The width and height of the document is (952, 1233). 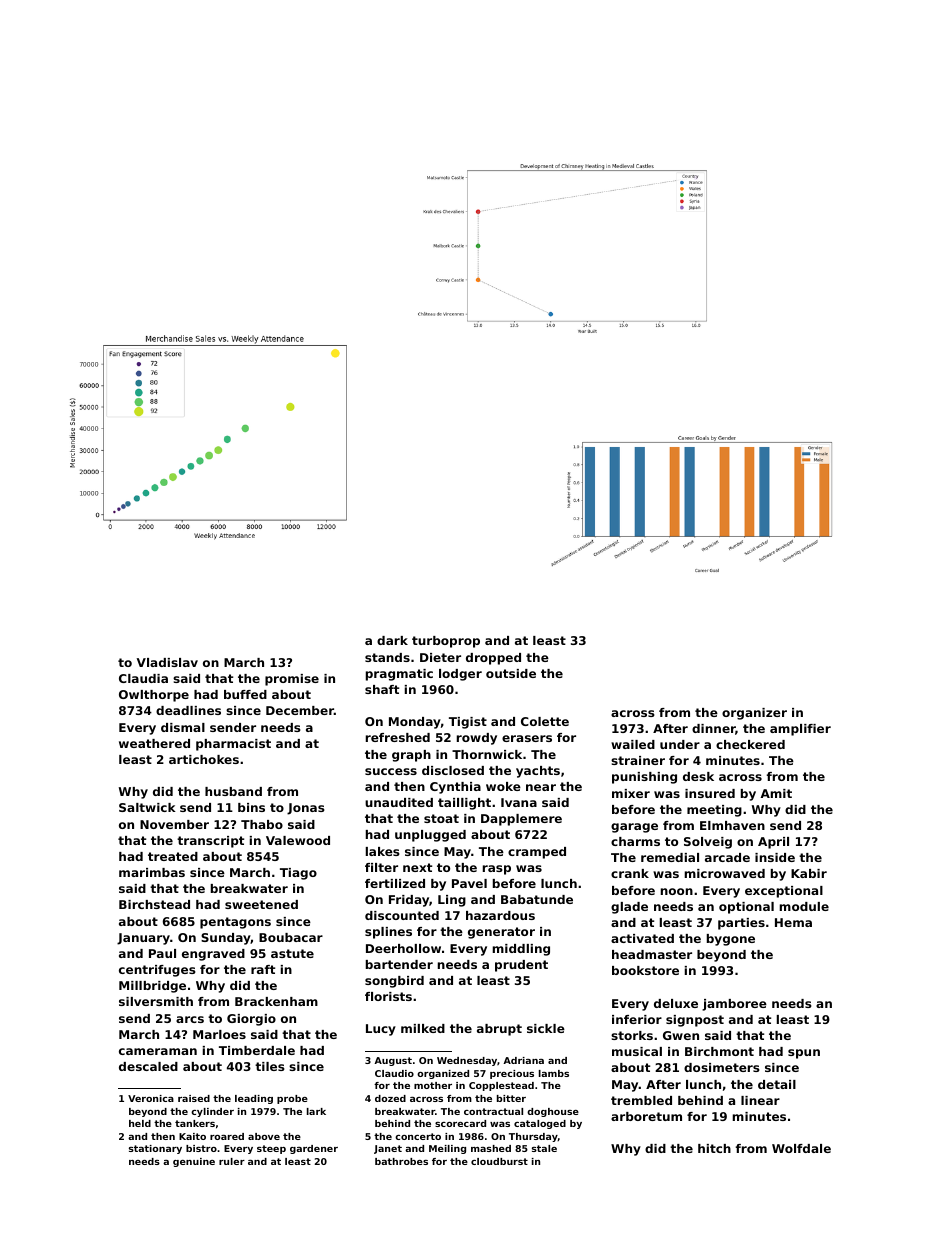 What do you see at coordinates (262, 824) in the document?
I see `Thabo` at bounding box center [262, 824].
